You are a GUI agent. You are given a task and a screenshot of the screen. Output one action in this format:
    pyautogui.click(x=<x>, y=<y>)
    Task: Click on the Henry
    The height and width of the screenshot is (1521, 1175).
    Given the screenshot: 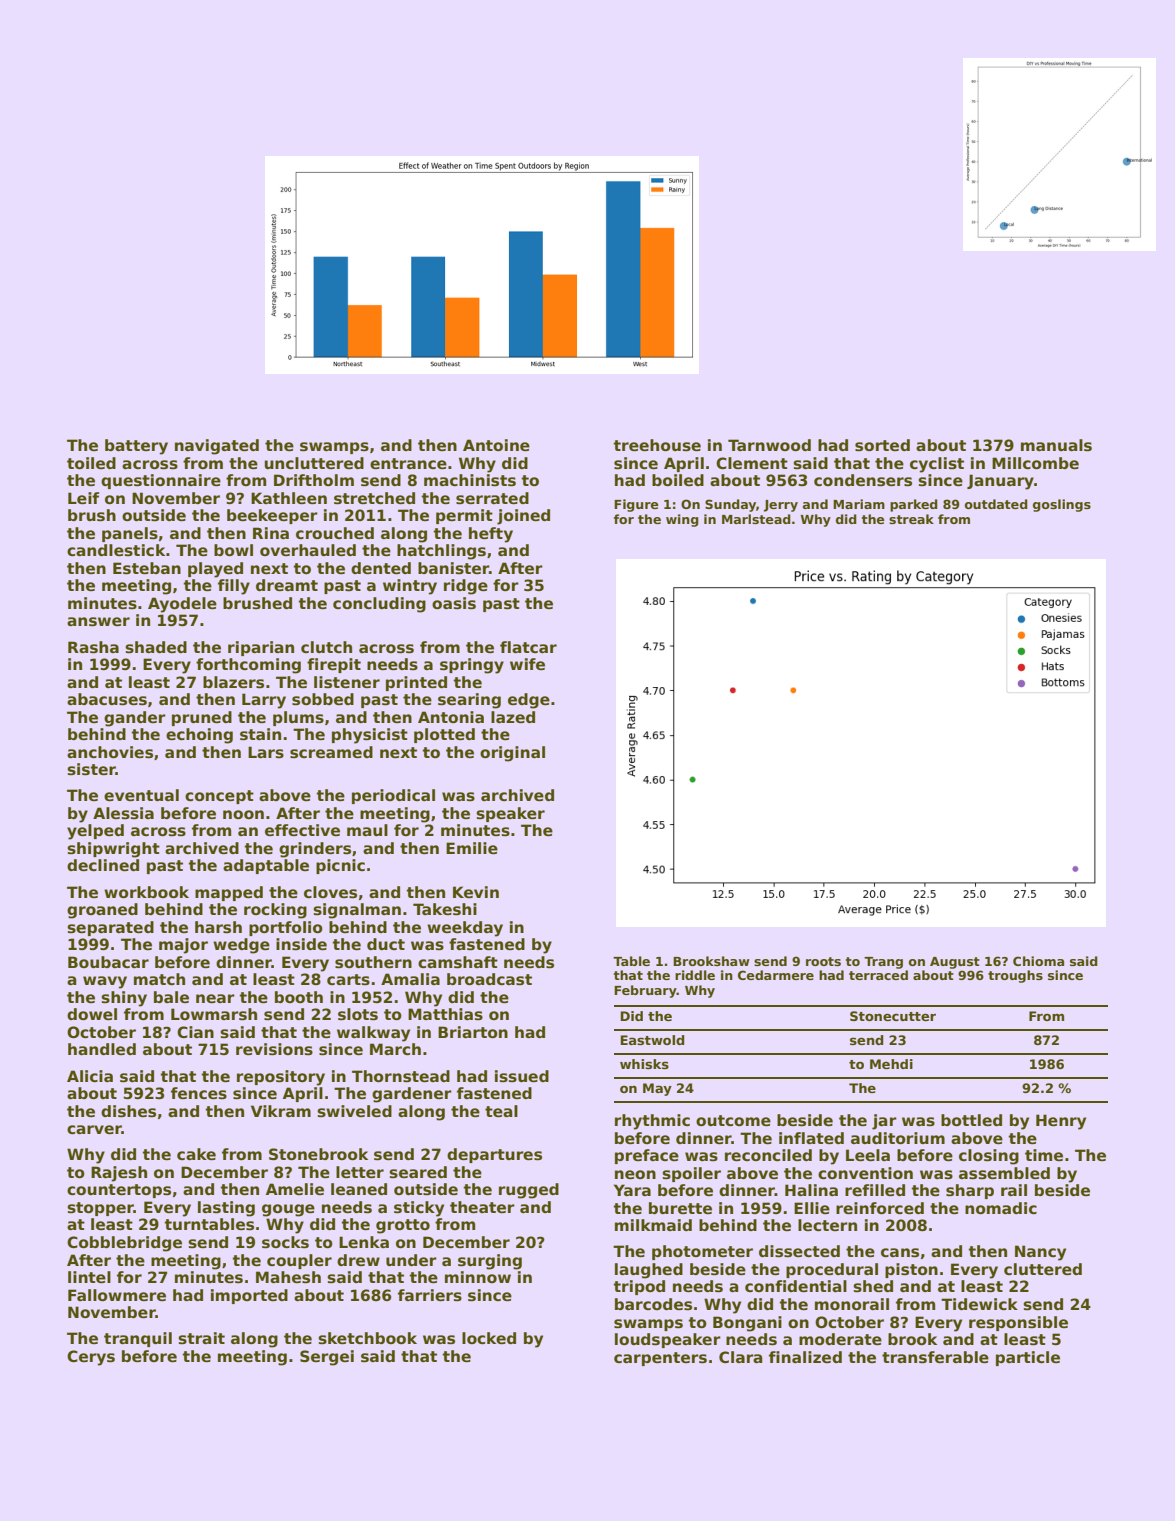 What is the action you would take?
    pyautogui.click(x=1061, y=1122)
